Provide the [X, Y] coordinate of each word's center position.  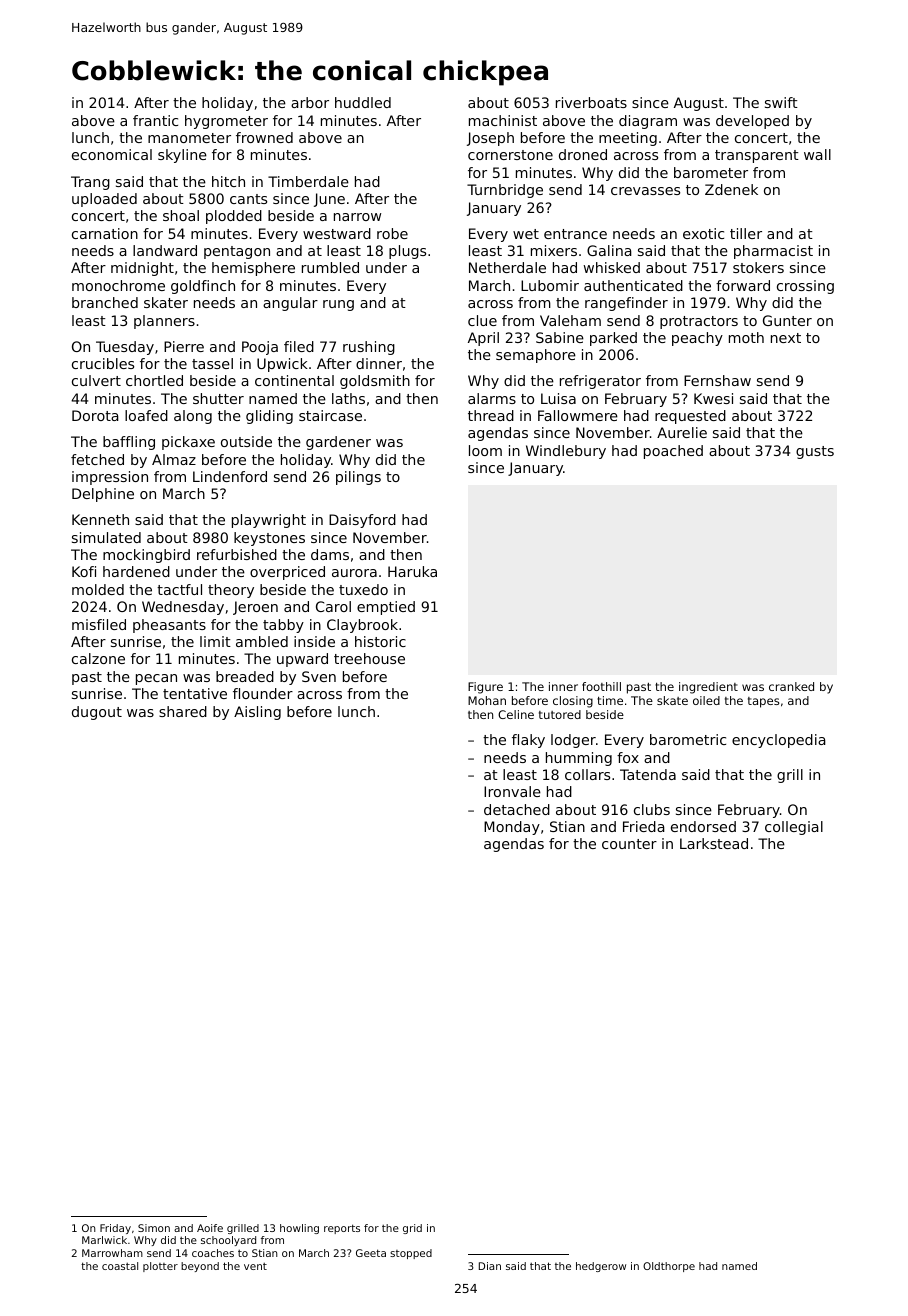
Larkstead [714, 843]
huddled [363, 102]
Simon [154, 1228]
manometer [189, 138]
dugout [97, 713]
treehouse [369, 658]
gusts [815, 452]
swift [781, 102]
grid [412, 1229]
